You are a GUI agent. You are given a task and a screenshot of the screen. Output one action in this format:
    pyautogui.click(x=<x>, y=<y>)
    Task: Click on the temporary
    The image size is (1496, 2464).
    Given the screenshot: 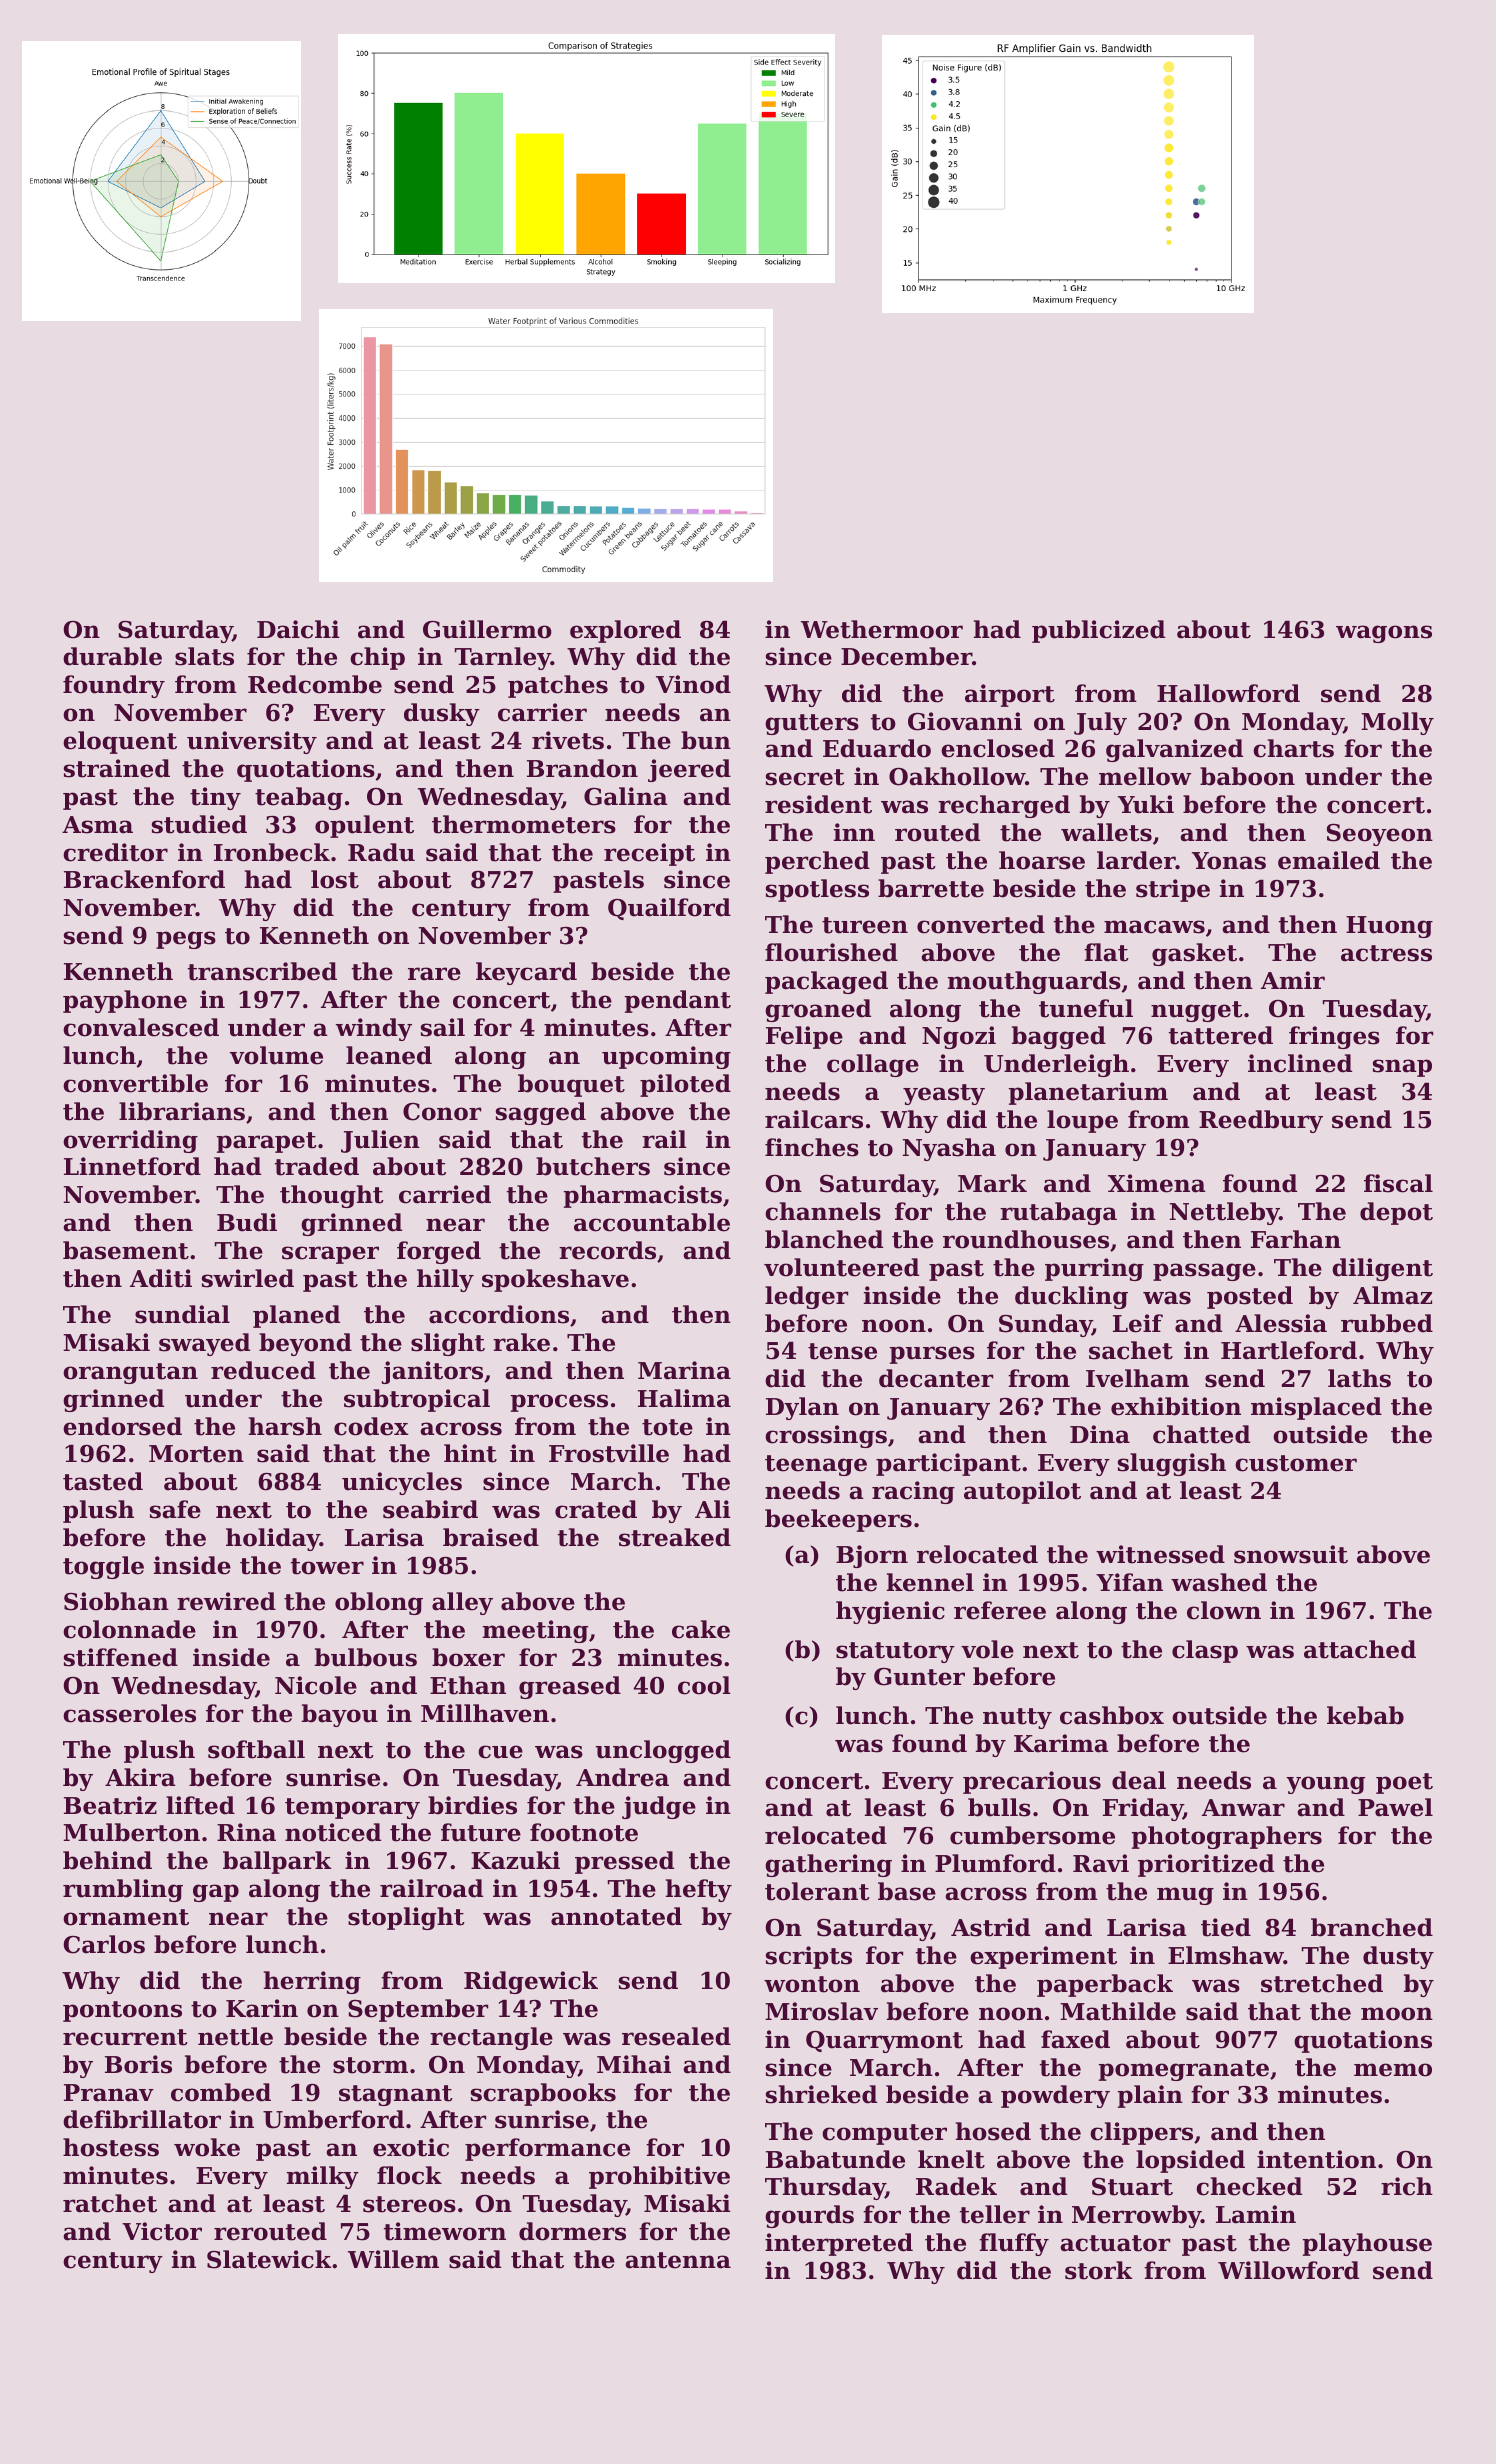 What is the action you would take?
    pyautogui.click(x=352, y=1808)
